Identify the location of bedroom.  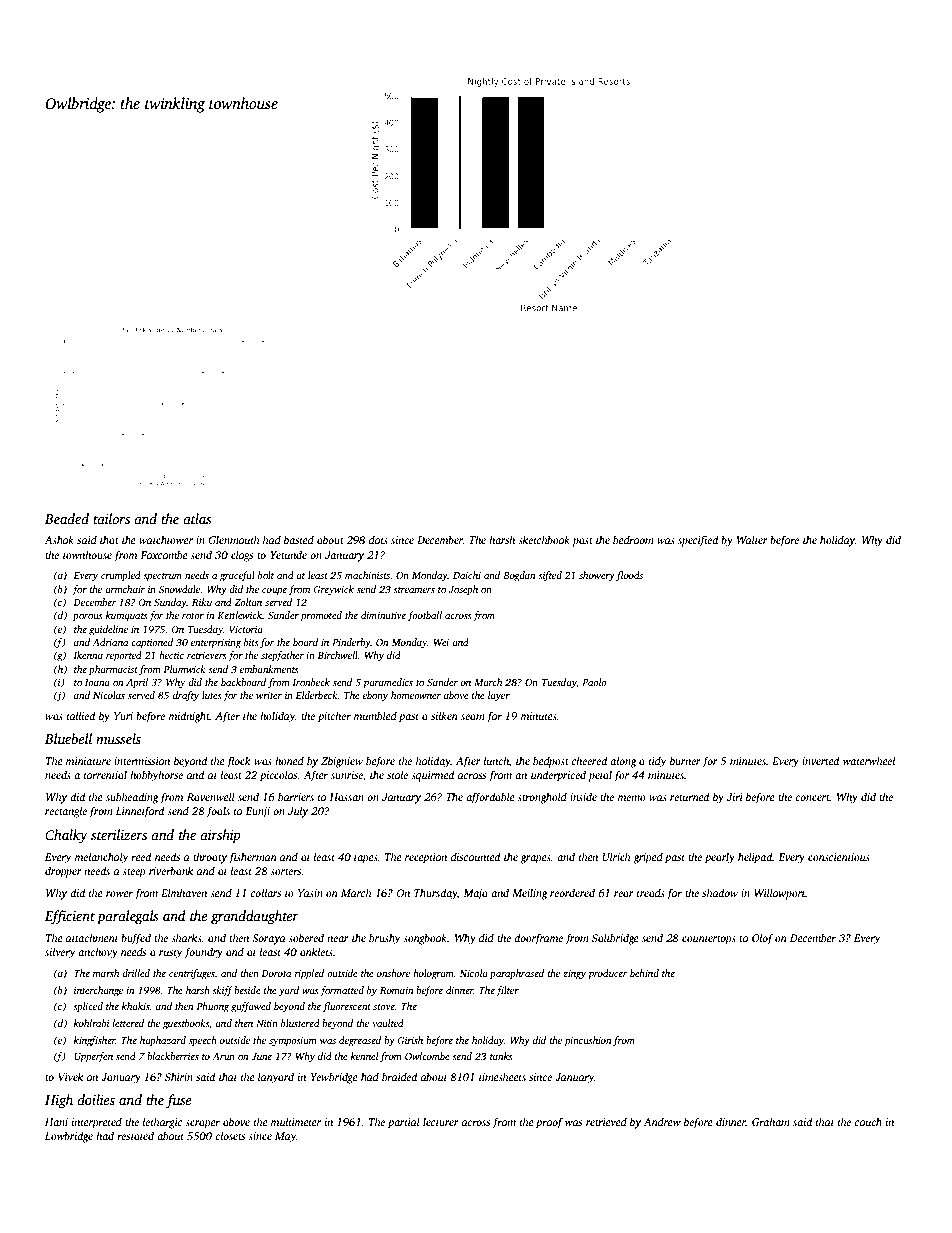
(633, 539).
